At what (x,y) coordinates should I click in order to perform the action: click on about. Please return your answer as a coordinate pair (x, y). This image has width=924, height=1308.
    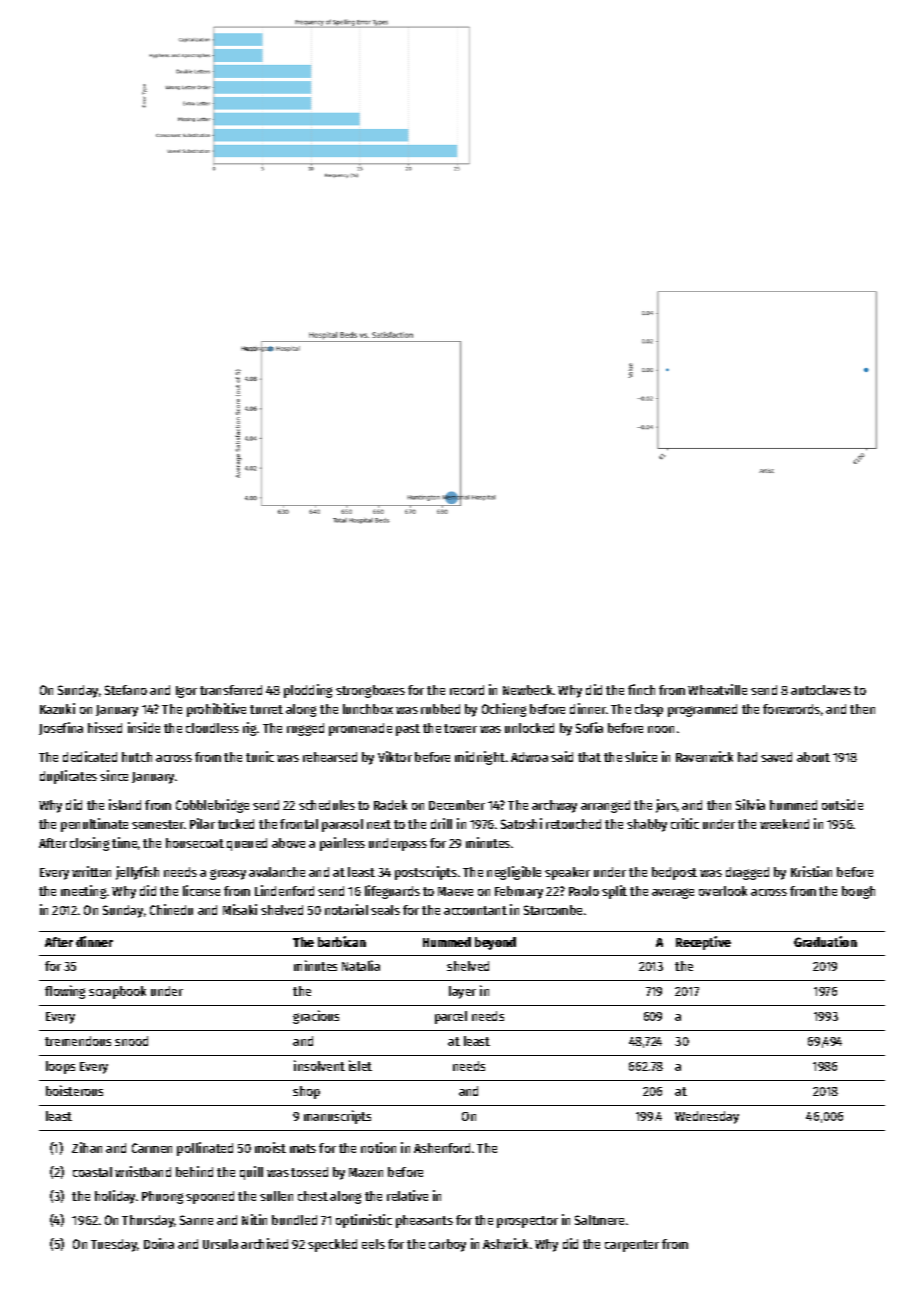
    Looking at the image, I should click on (813, 757).
